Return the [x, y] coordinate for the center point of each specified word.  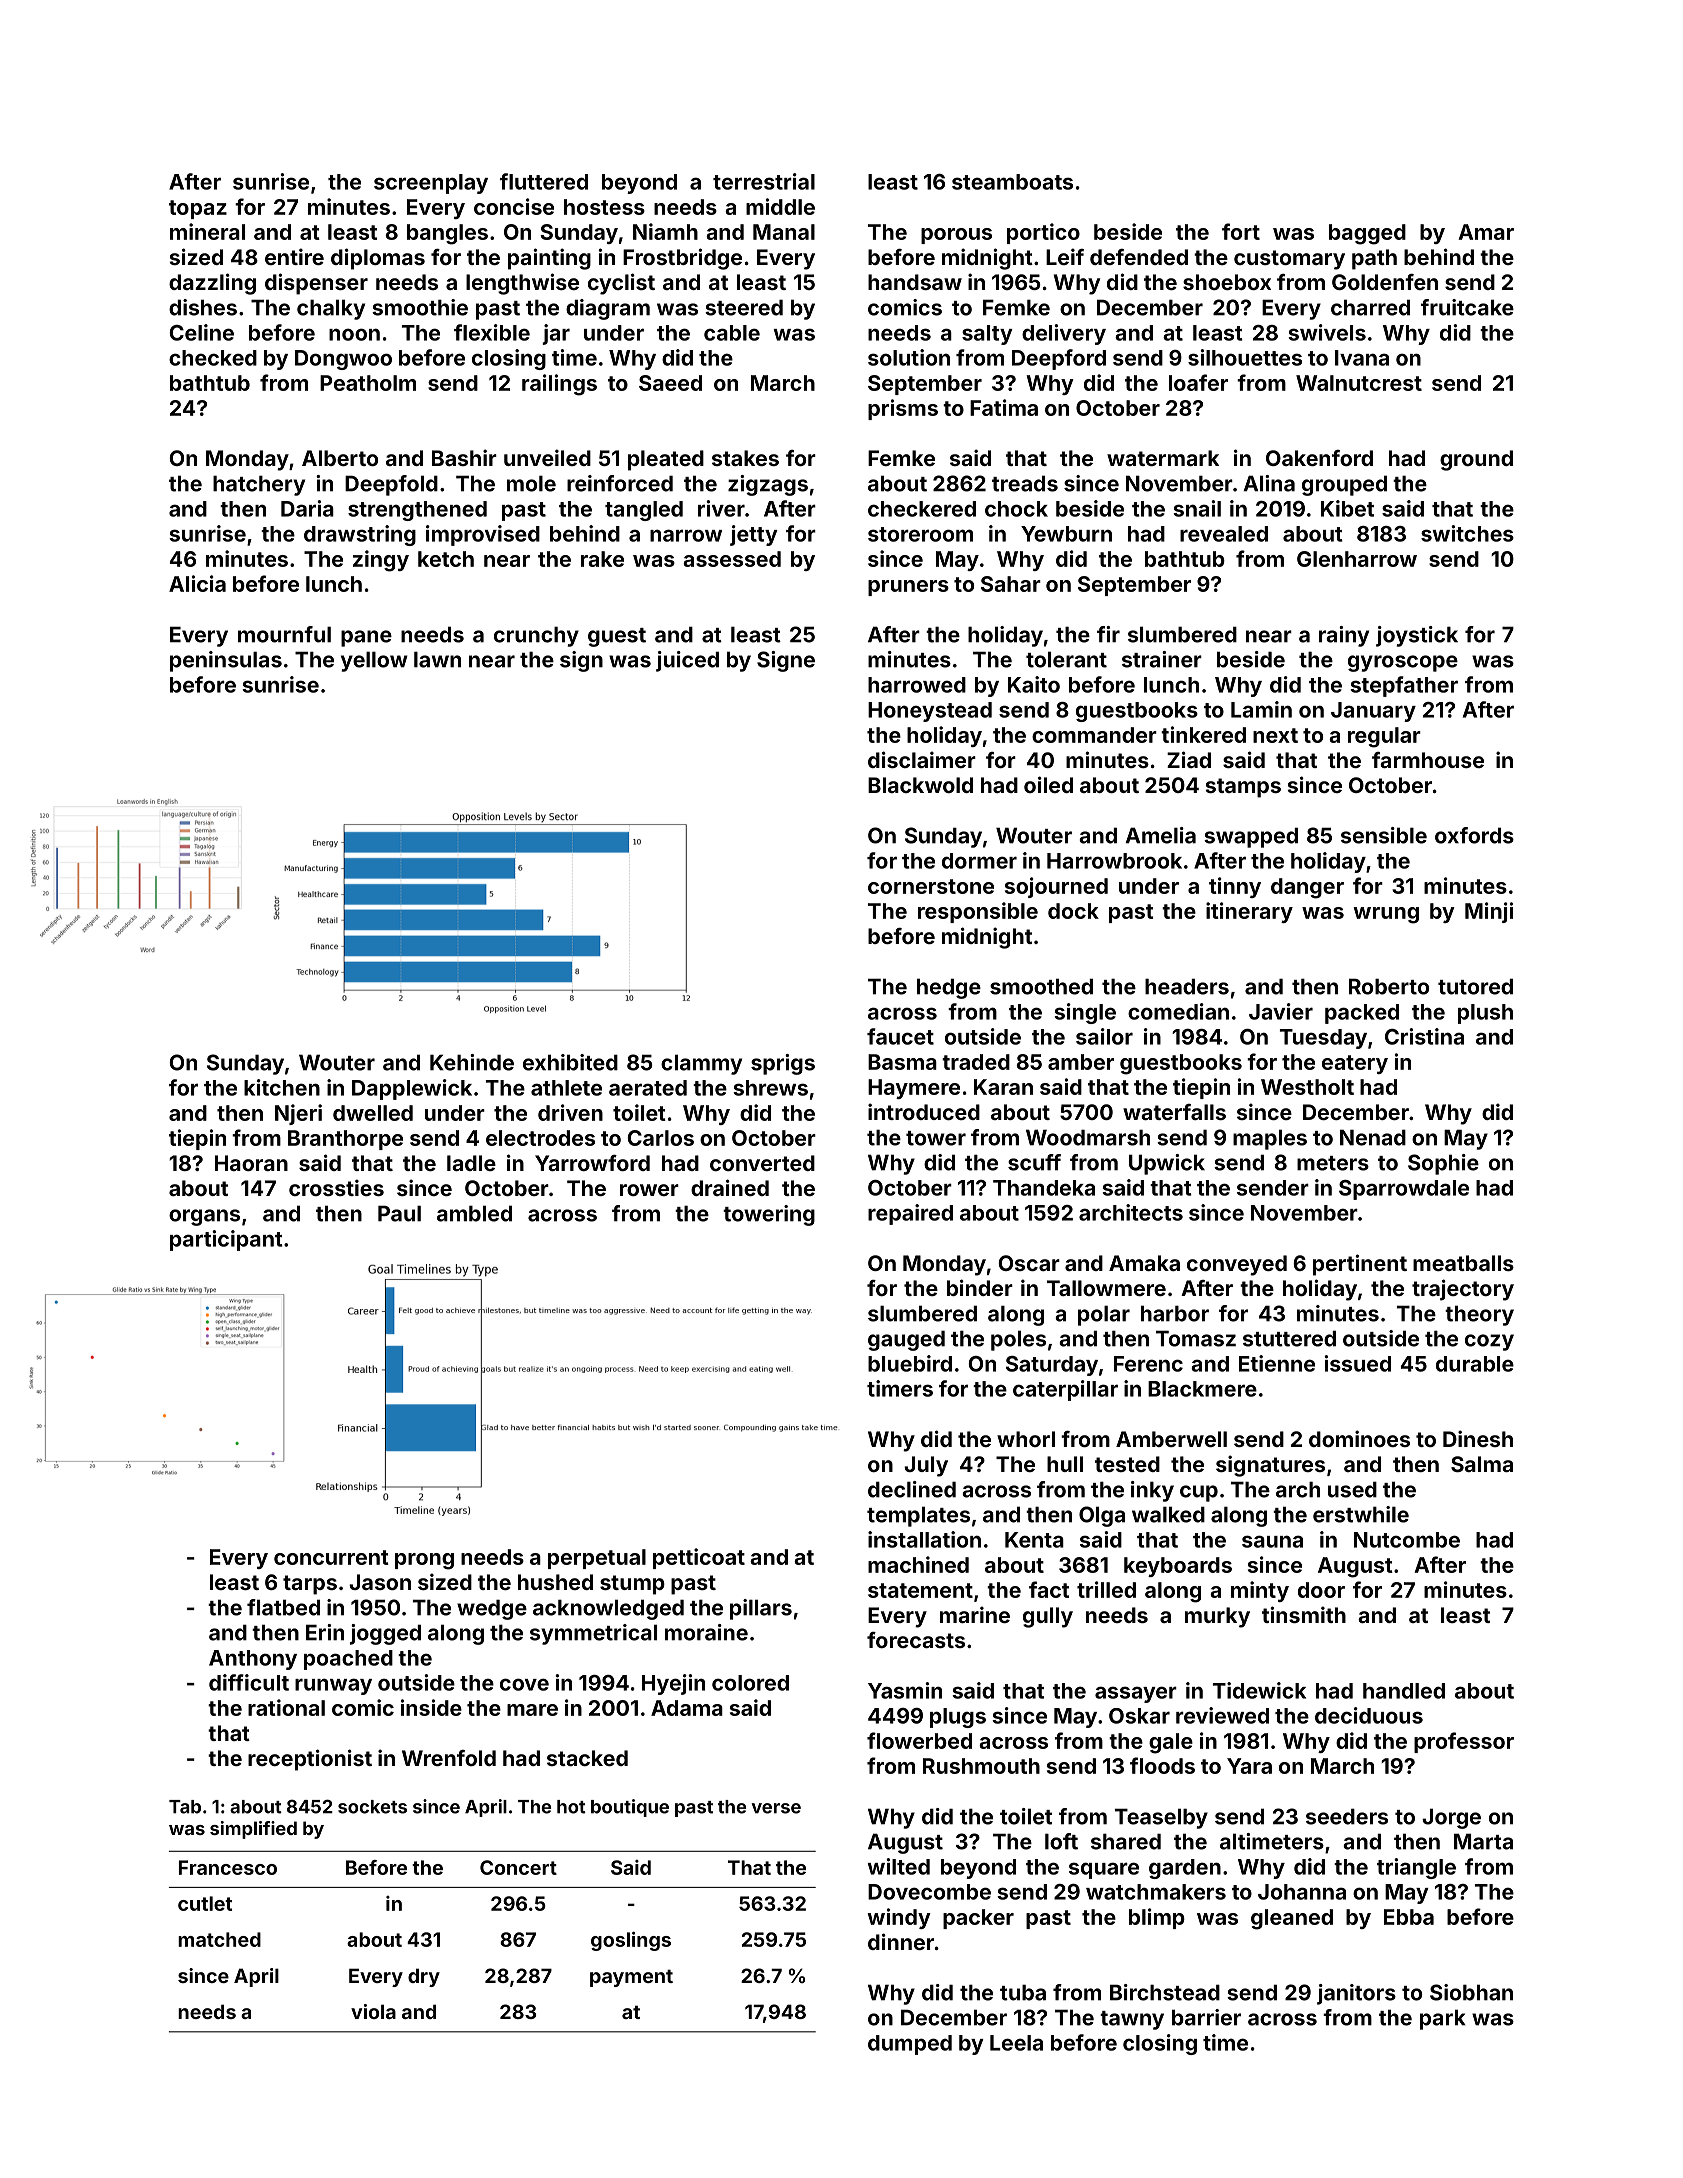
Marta [1483, 1841]
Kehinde [472, 1062]
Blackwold [920, 785]
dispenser [316, 284]
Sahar [1011, 584]
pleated [666, 460]
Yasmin [905, 1690]
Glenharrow [1357, 559]
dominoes [1359, 1438]
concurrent [331, 1557]
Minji [1489, 912]
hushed [555, 1582]
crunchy [536, 636]
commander [1094, 735]
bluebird [910, 1363]
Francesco [228, 1867]
